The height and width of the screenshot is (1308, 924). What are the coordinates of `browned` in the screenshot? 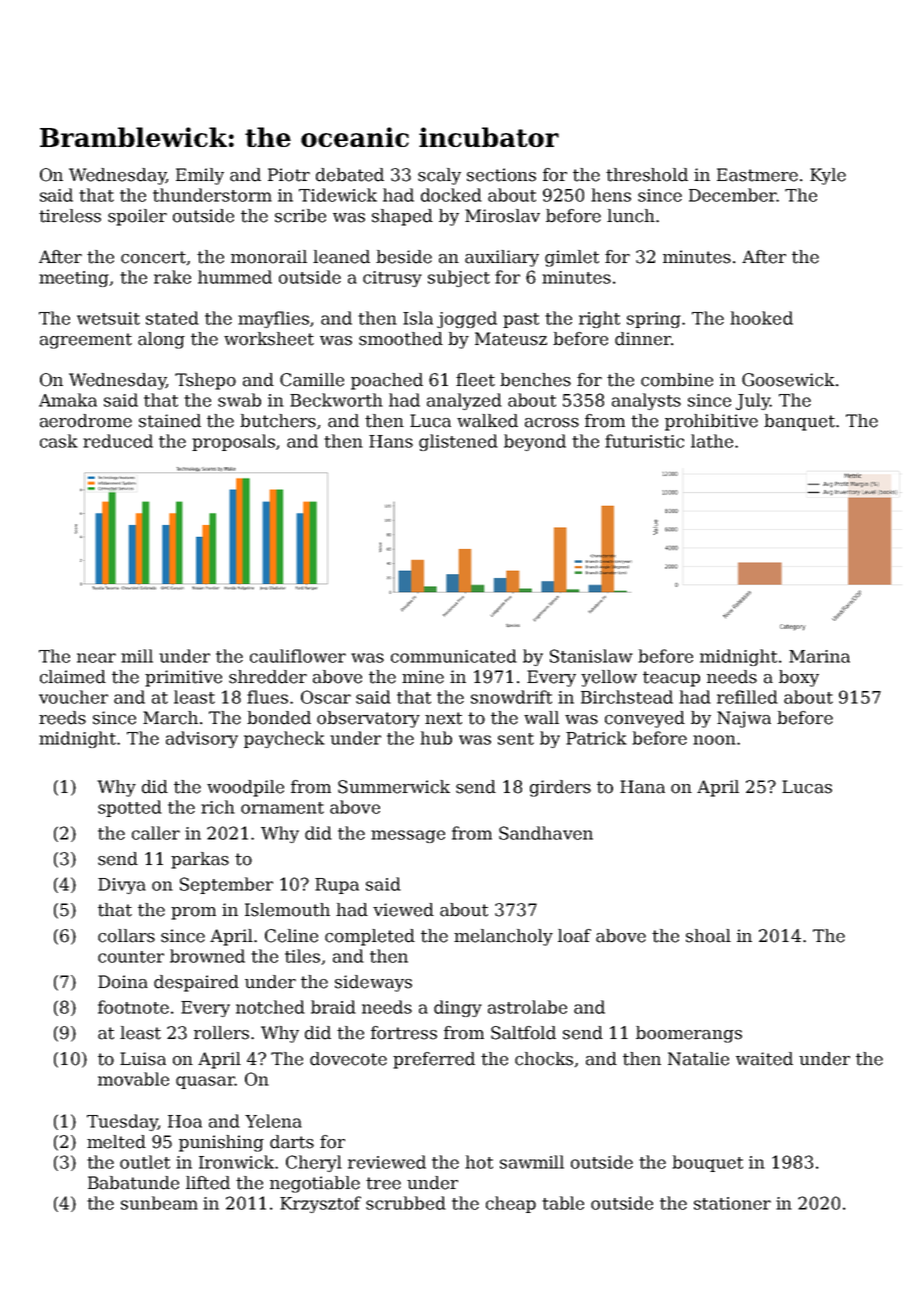 It's located at (207, 956).
